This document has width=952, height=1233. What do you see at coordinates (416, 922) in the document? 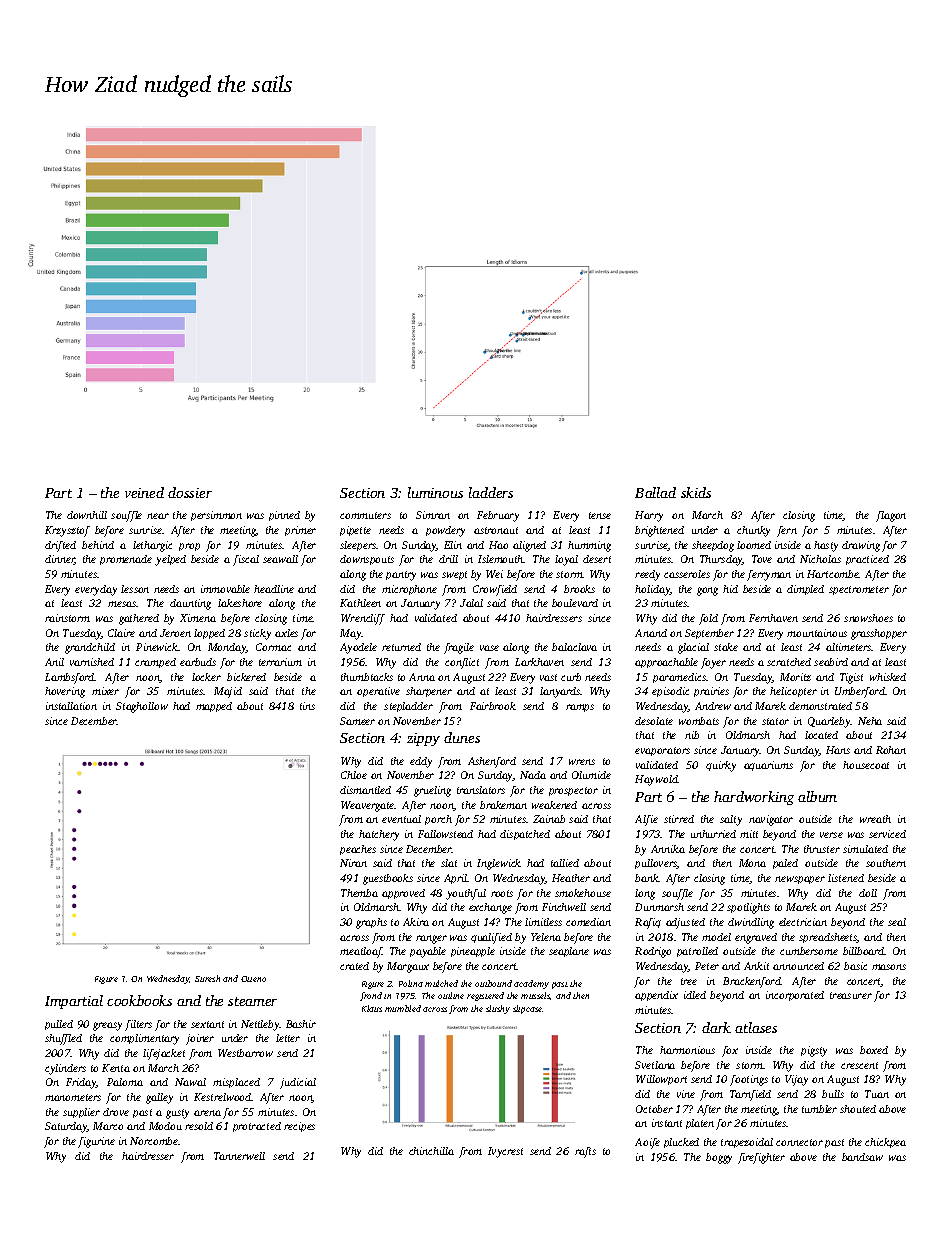
I see `Akira` at bounding box center [416, 922].
